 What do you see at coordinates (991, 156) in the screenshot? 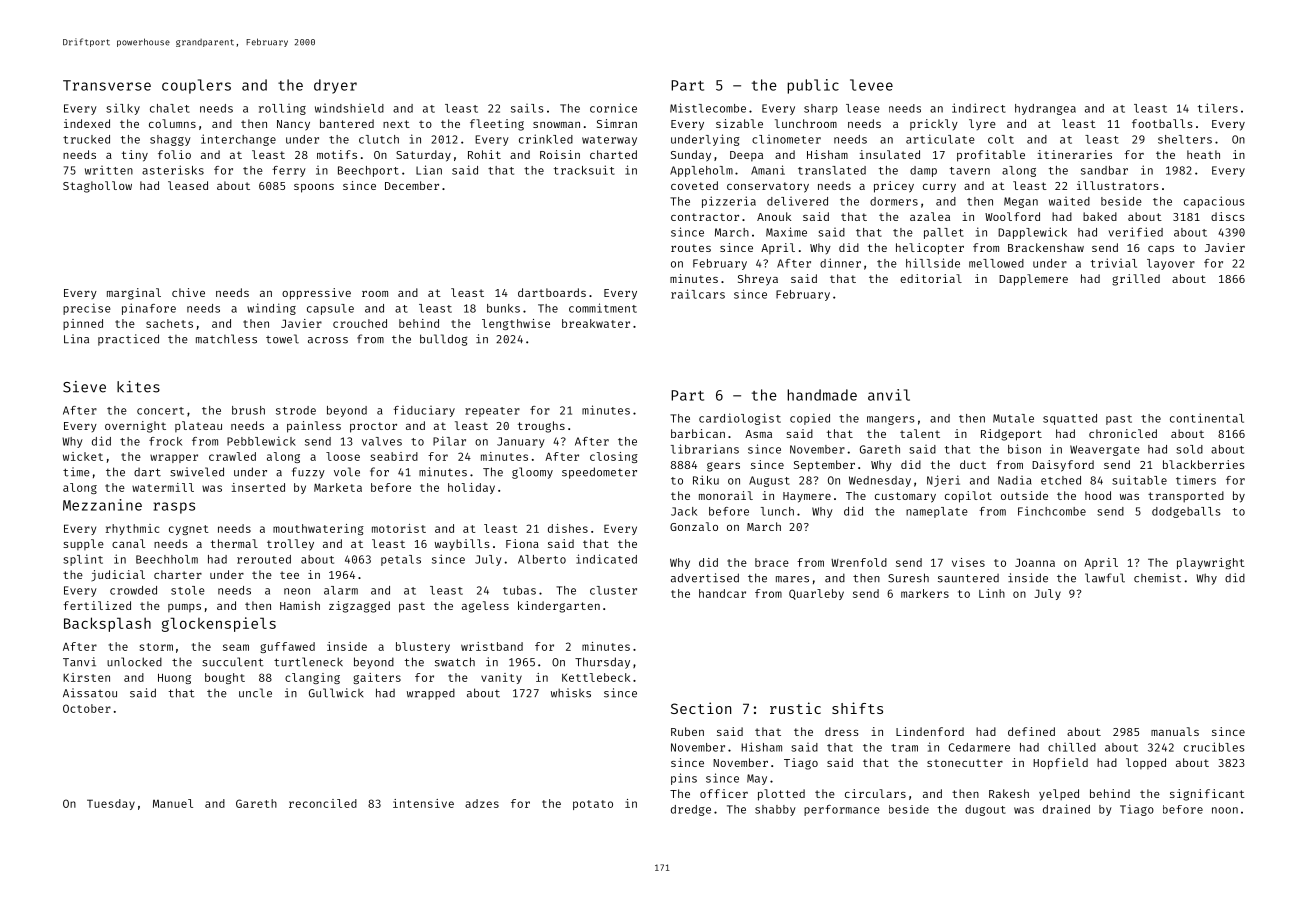
I see `profitable` at bounding box center [991, 156].
